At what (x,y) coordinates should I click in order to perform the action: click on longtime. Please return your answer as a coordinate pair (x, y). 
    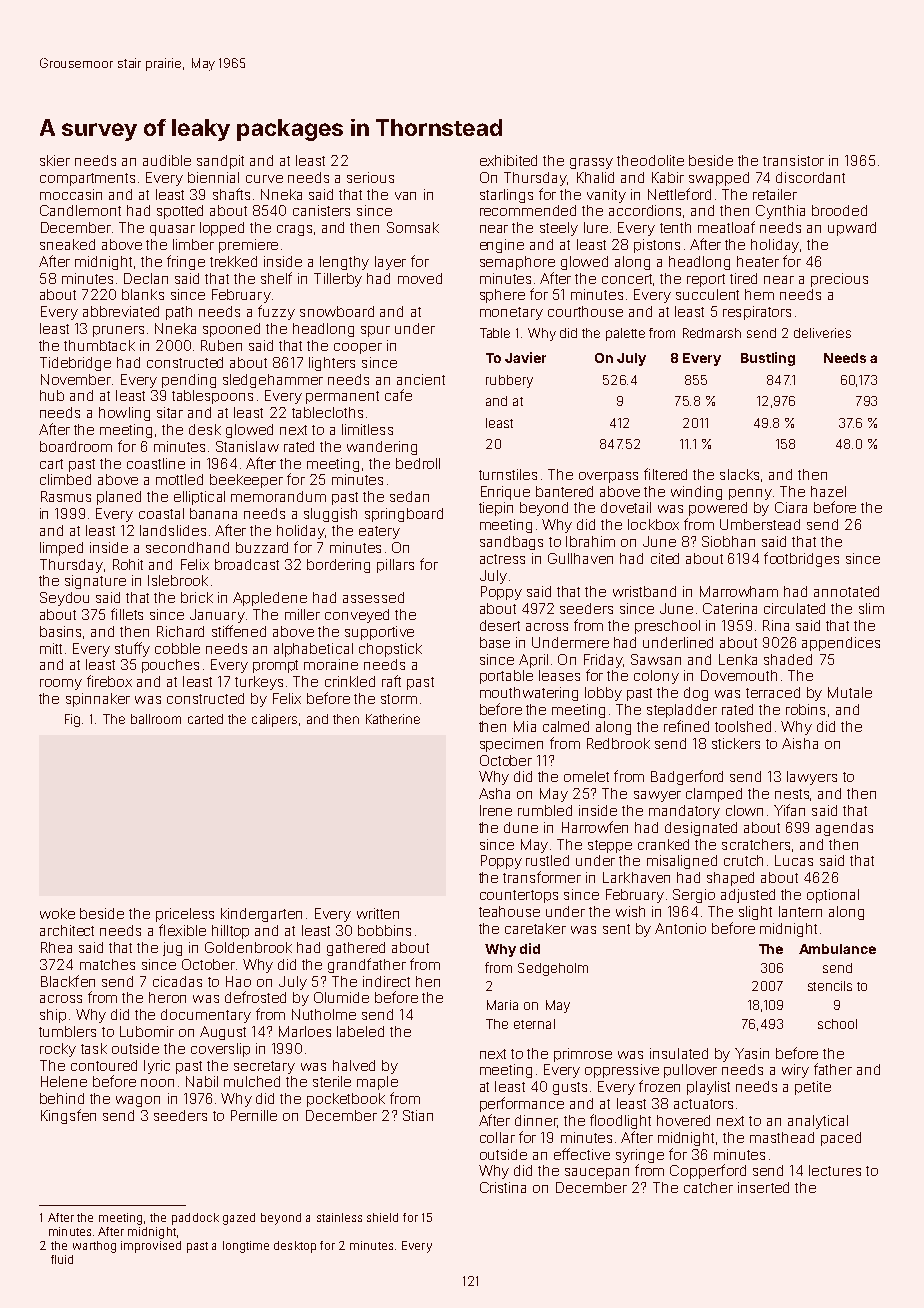
    Looking at the image, I should click on (246, 1247).
